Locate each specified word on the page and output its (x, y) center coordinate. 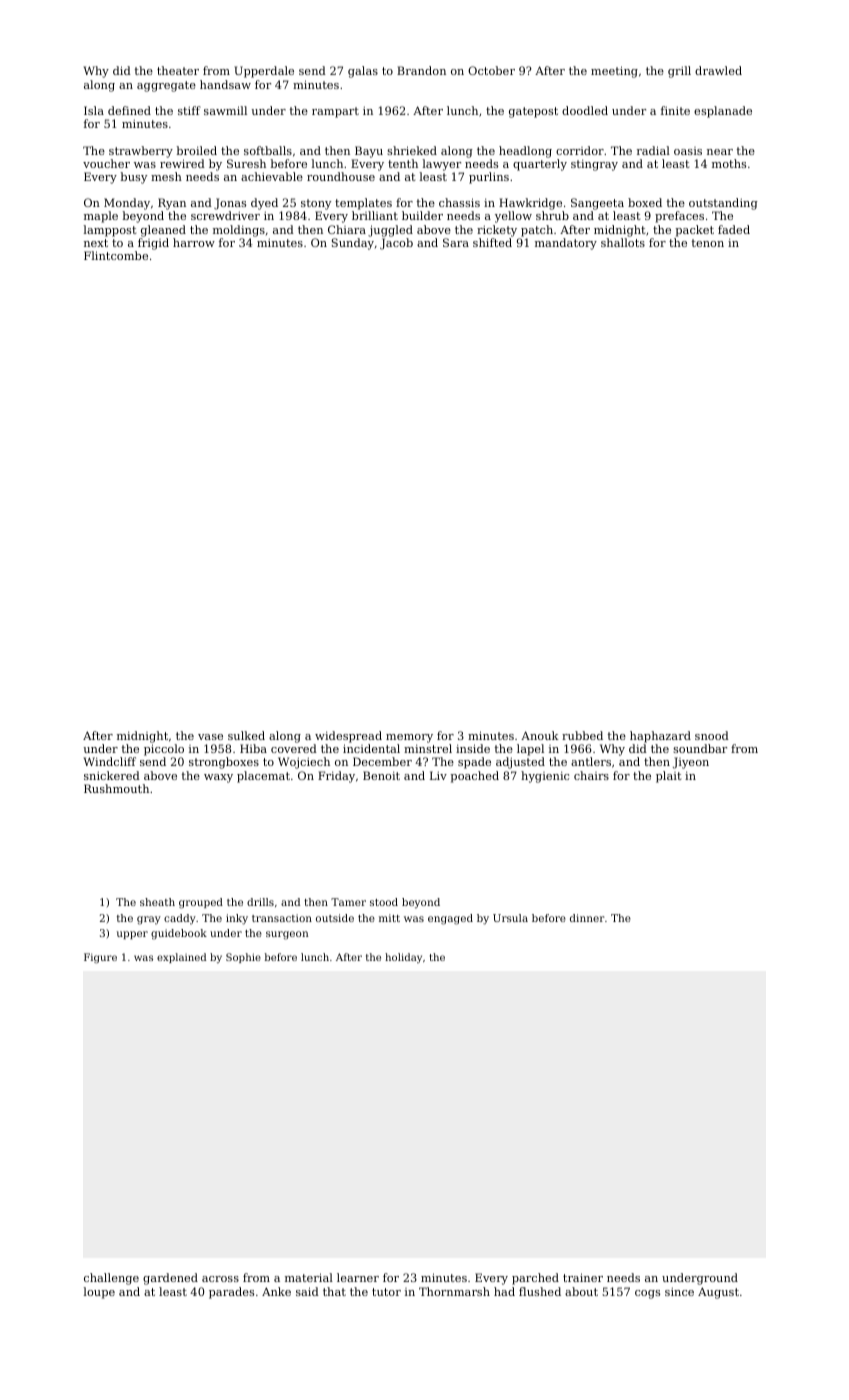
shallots (623, 242)
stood (384, 902)
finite (675, 110)
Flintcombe (116, 255)
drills (260, 902)
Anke (276, 1291)
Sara (456, 242)
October (491, 70)
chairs (591, 775)
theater (178, 70)
